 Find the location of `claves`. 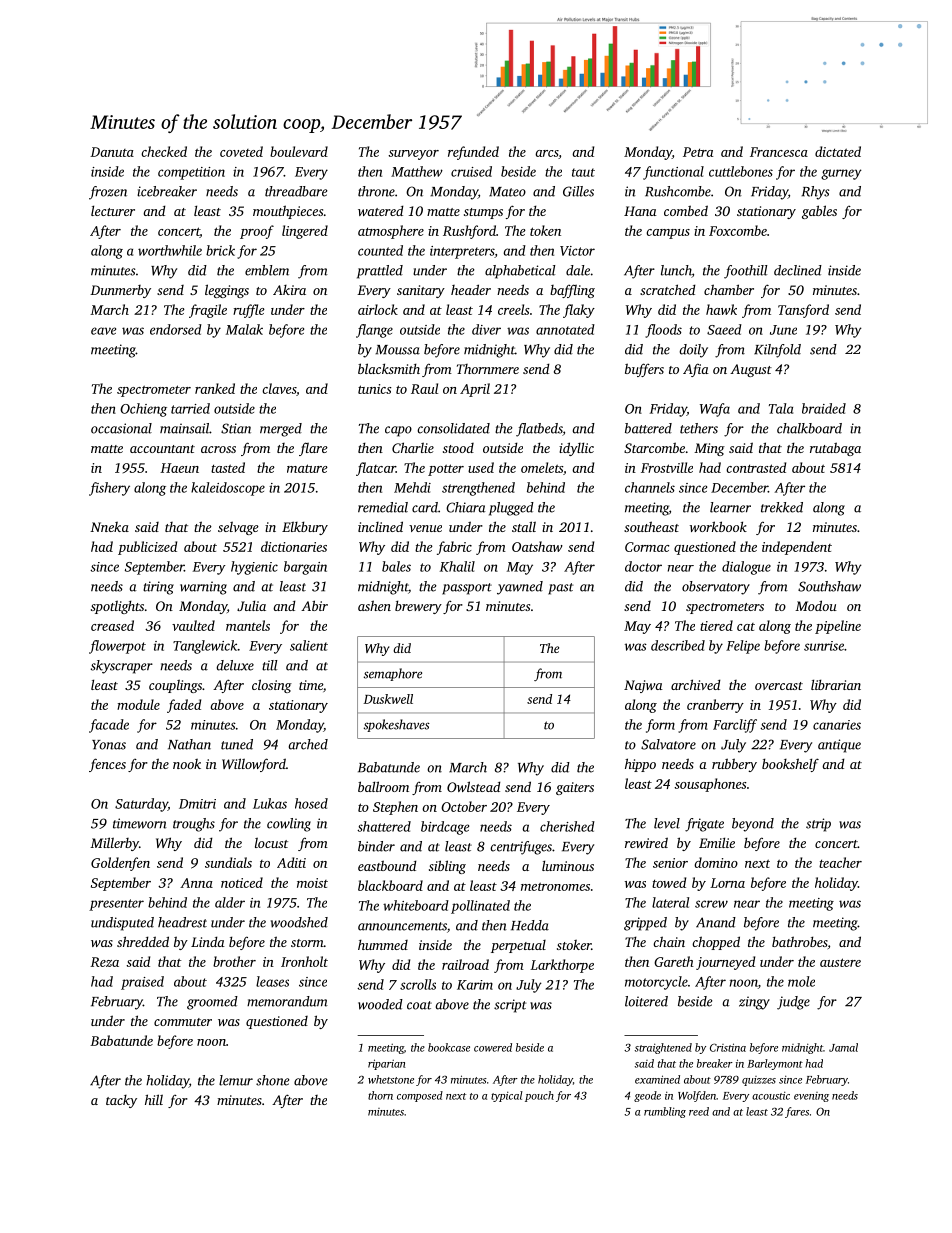

claves is located at coordinates (279, 388).
